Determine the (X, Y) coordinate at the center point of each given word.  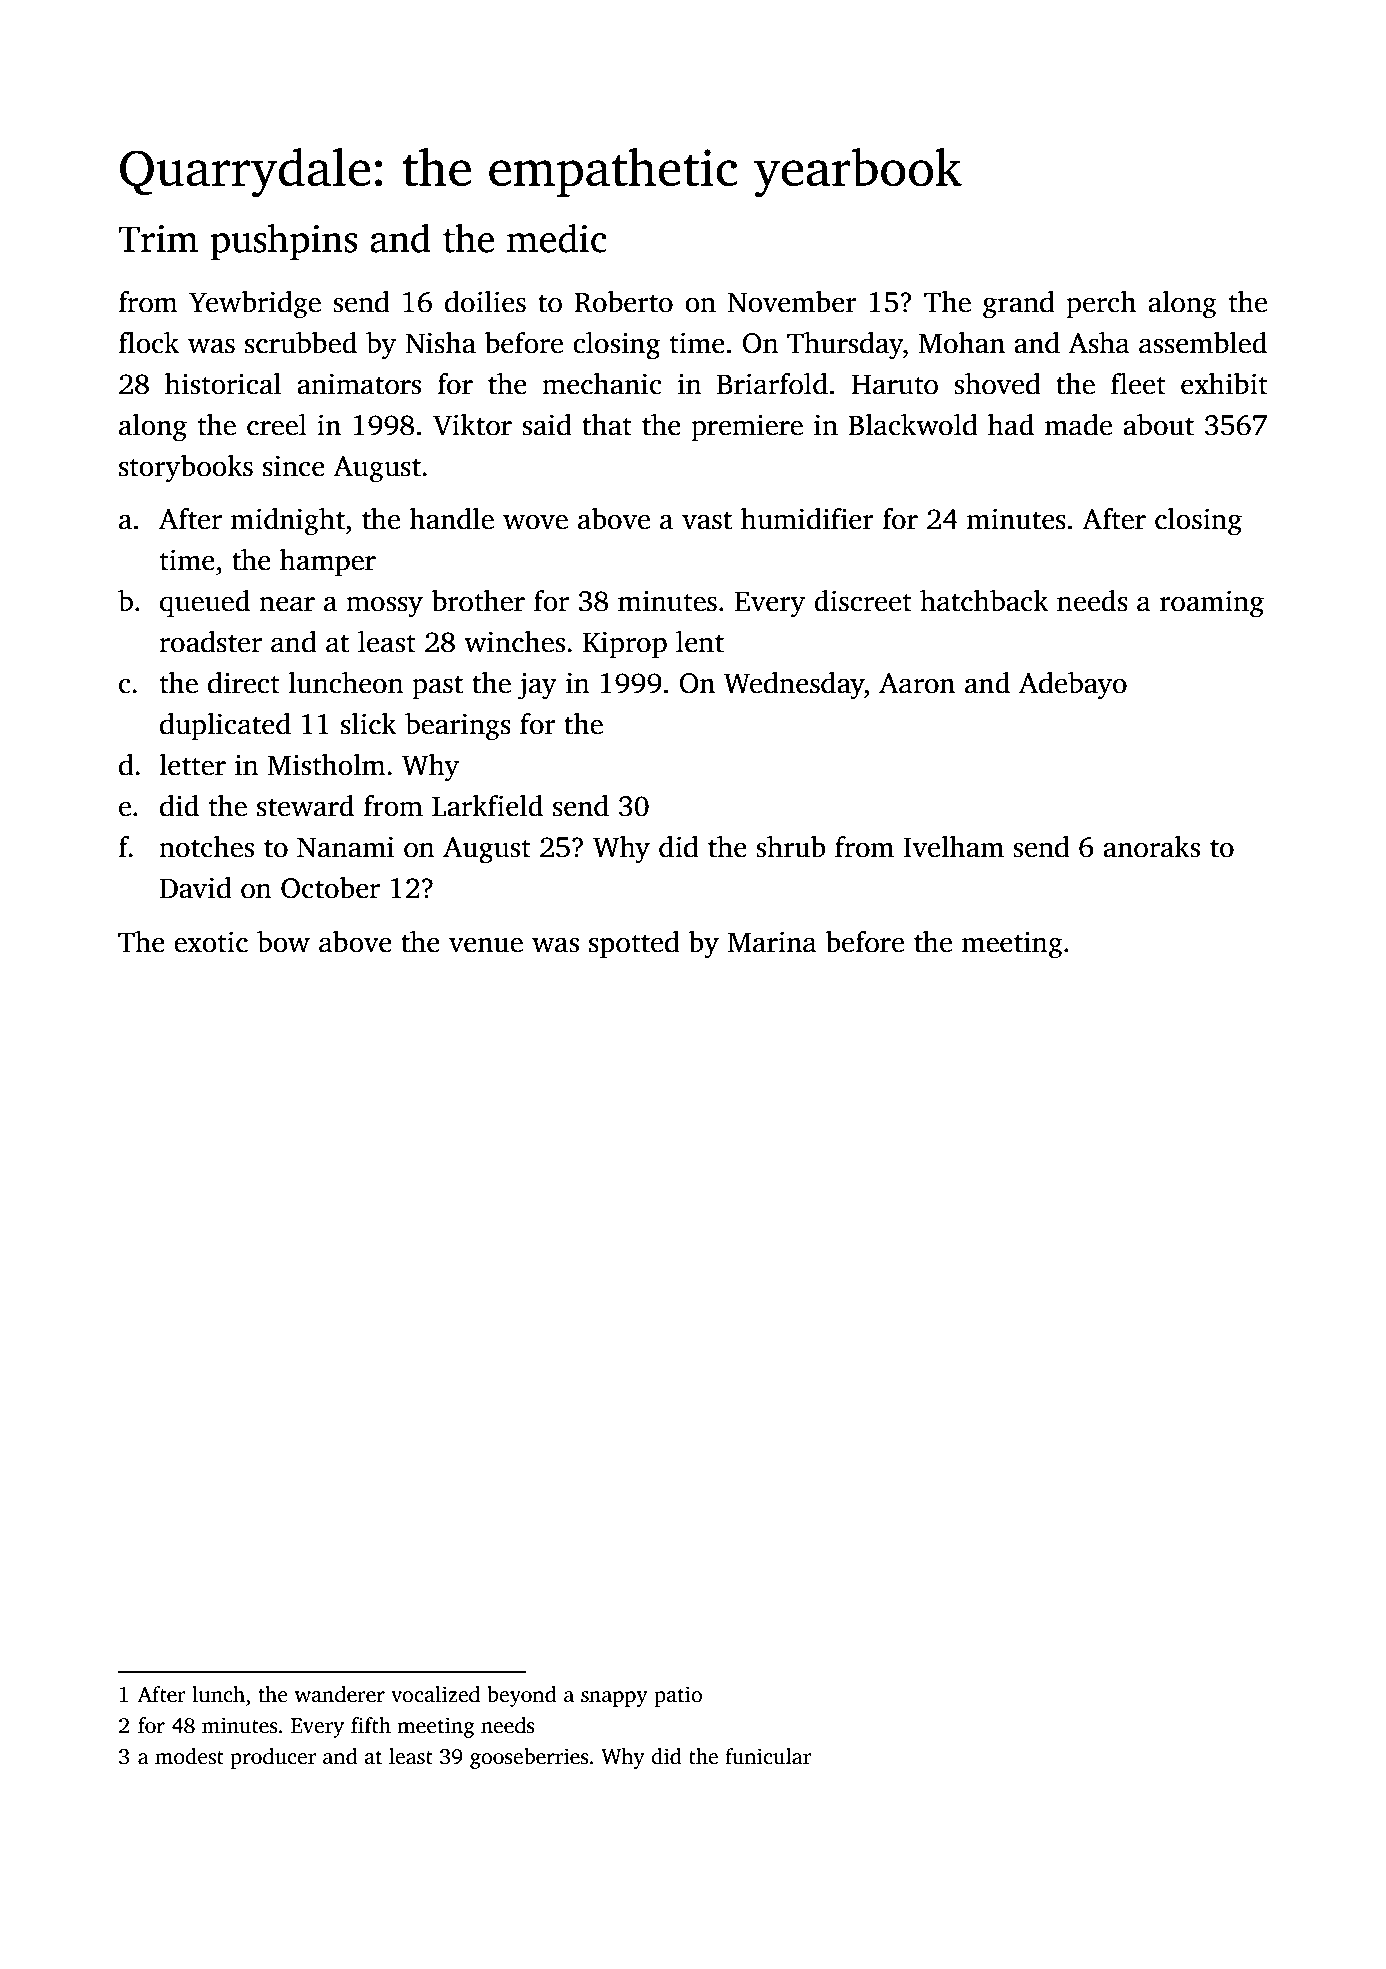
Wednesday (794, 686)
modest (189, 1756)
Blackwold (913, 425)
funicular (768, 1756)
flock (148, 343)
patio (678, 1696)
